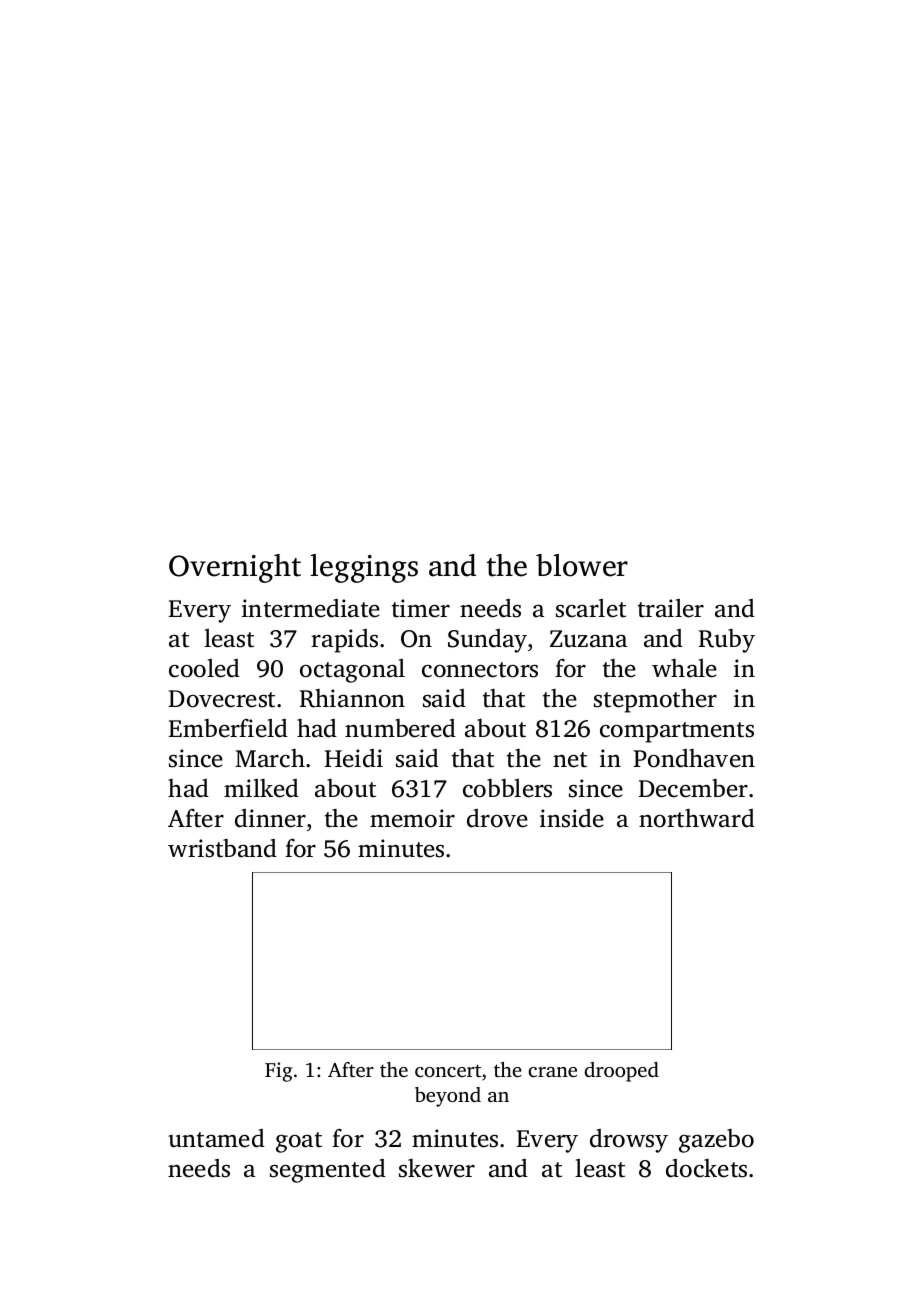  I want to click on goat, so click(299, 1142).
